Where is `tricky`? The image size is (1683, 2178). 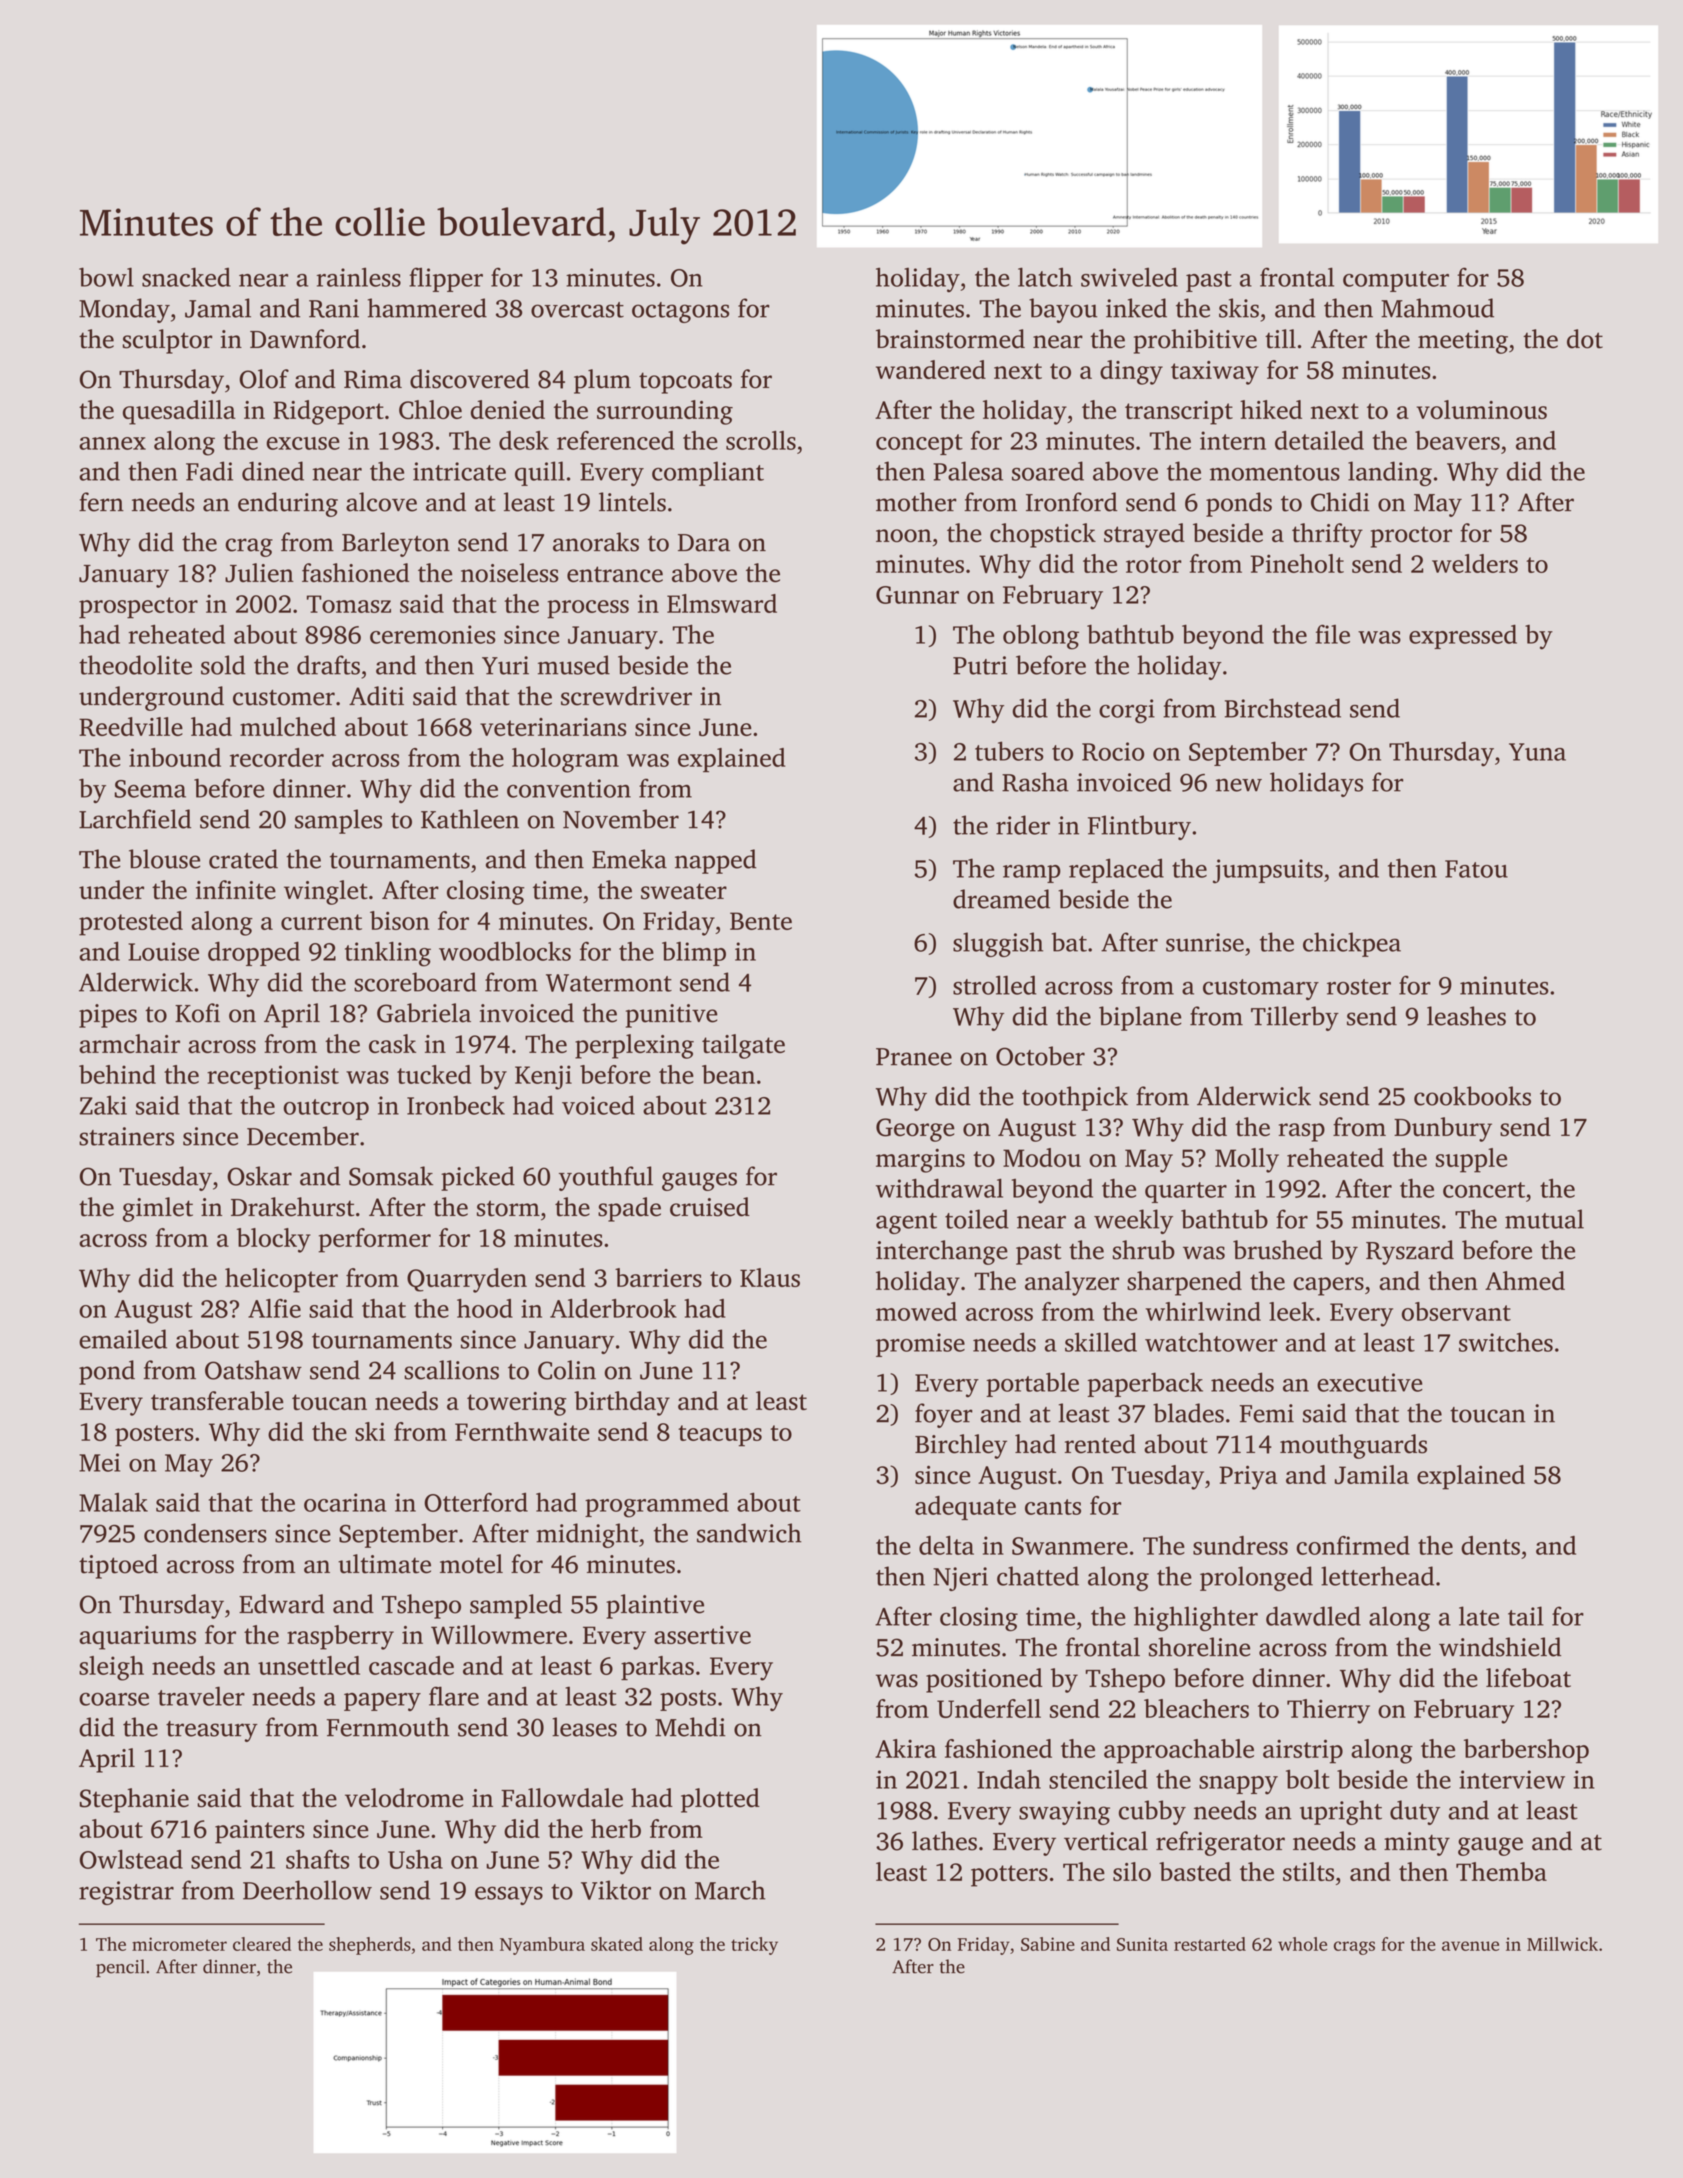
tricky is located at coordinates (754, 1946).
